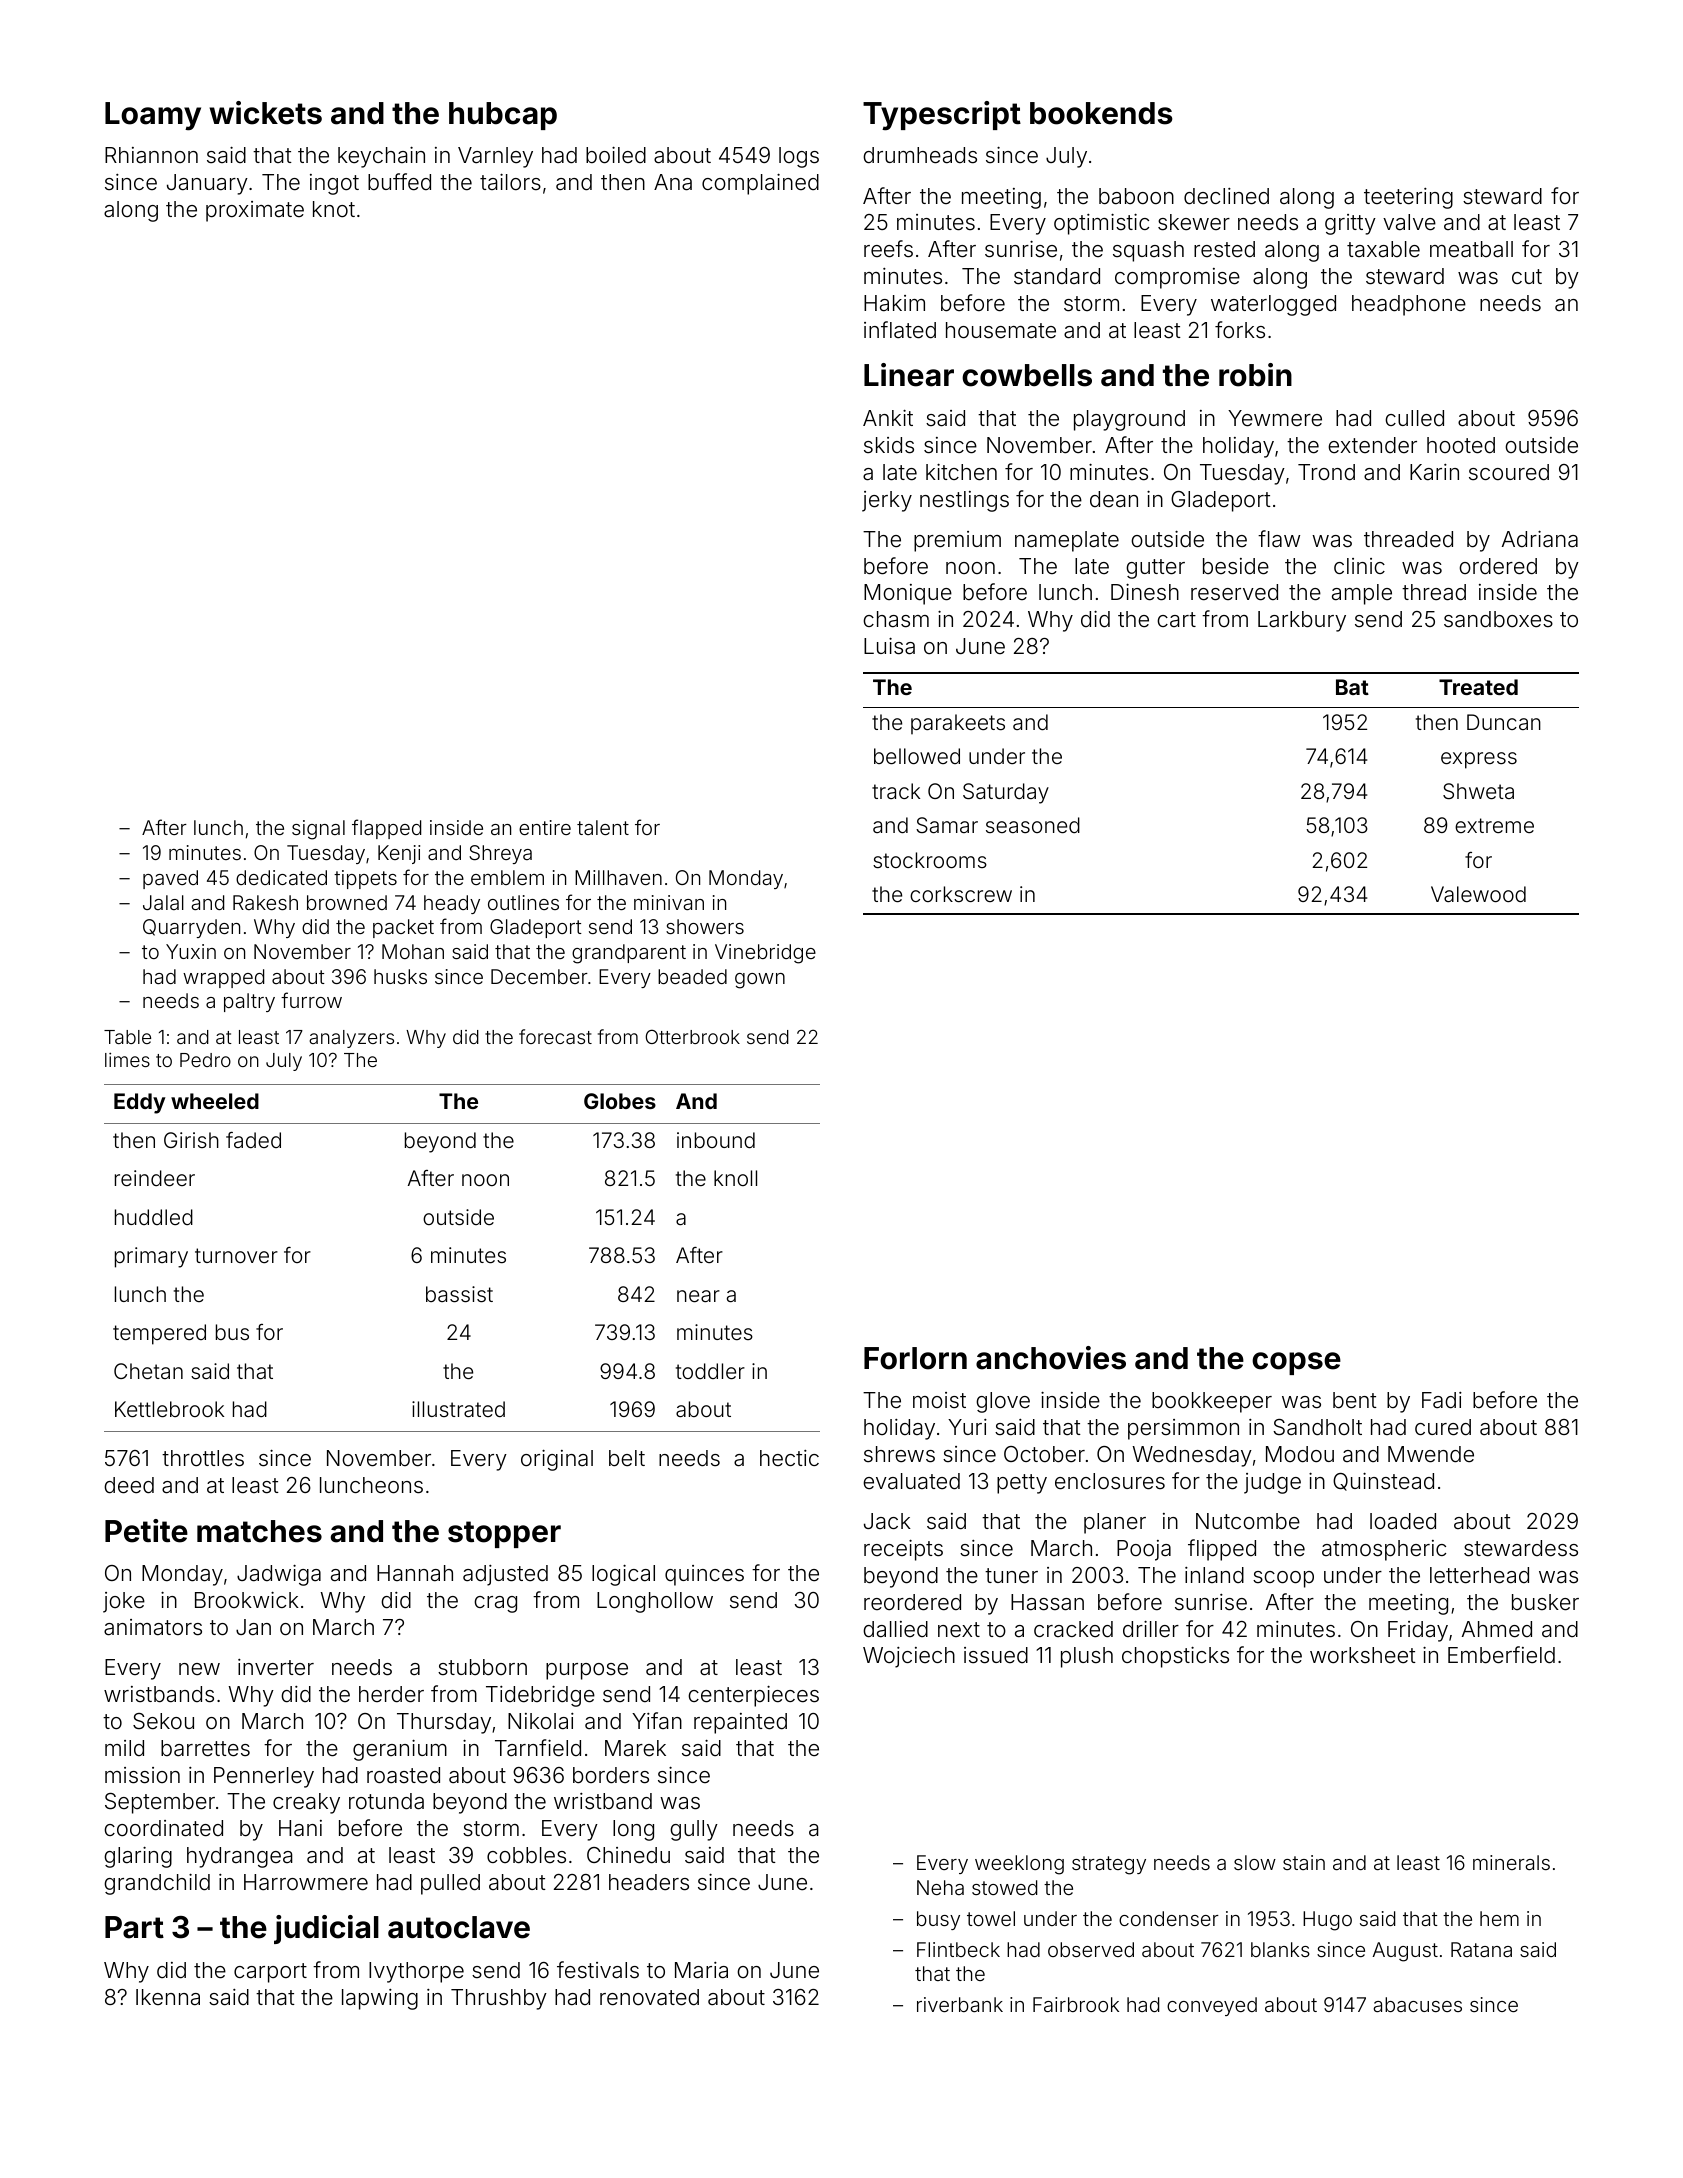  What do you see at coordinates (799, 157) in the screenshot?
I see `logs` at bounding box center [799, 157].
